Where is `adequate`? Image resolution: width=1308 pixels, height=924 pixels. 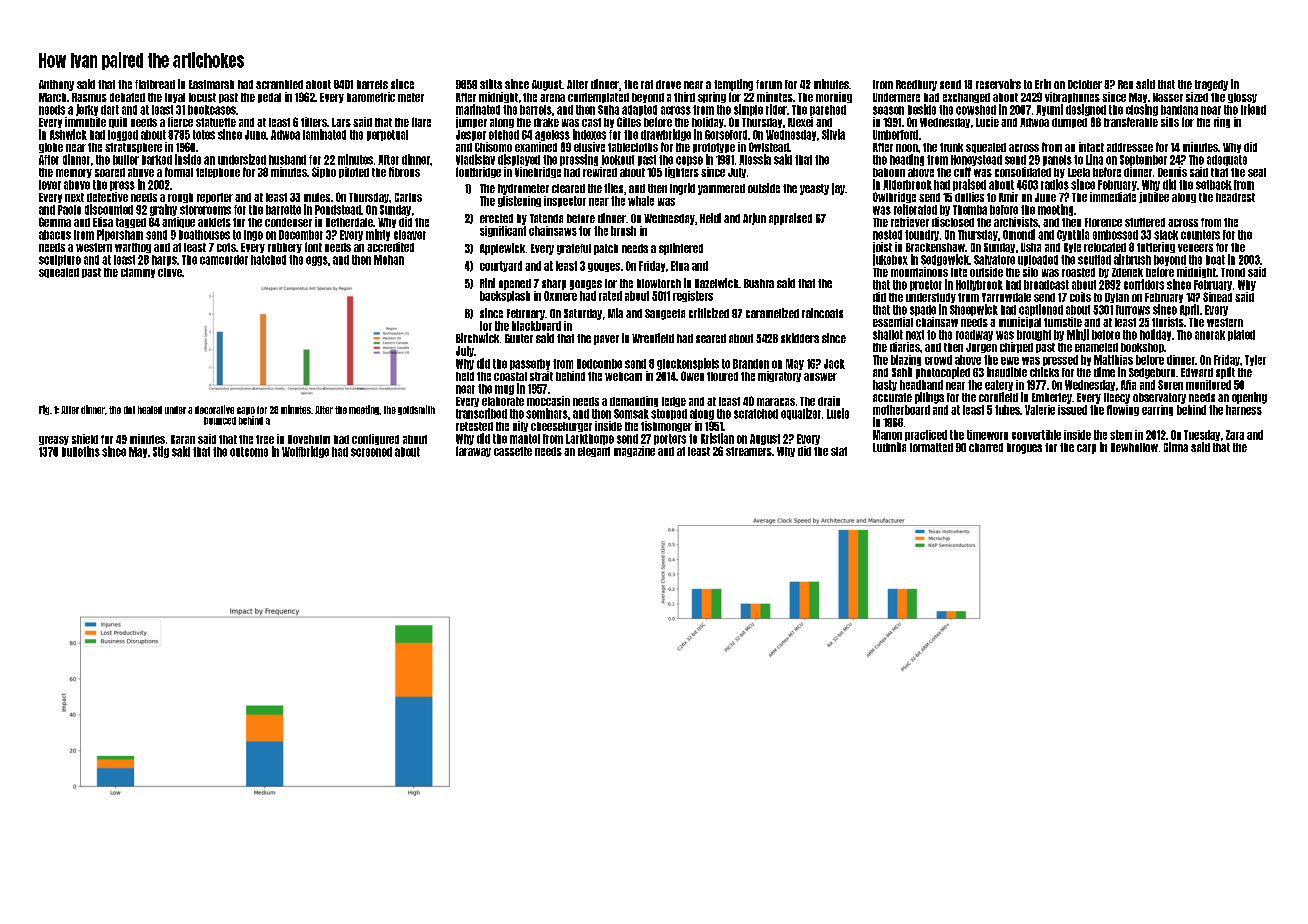 adequate is located at coordinates (1227, 160).
